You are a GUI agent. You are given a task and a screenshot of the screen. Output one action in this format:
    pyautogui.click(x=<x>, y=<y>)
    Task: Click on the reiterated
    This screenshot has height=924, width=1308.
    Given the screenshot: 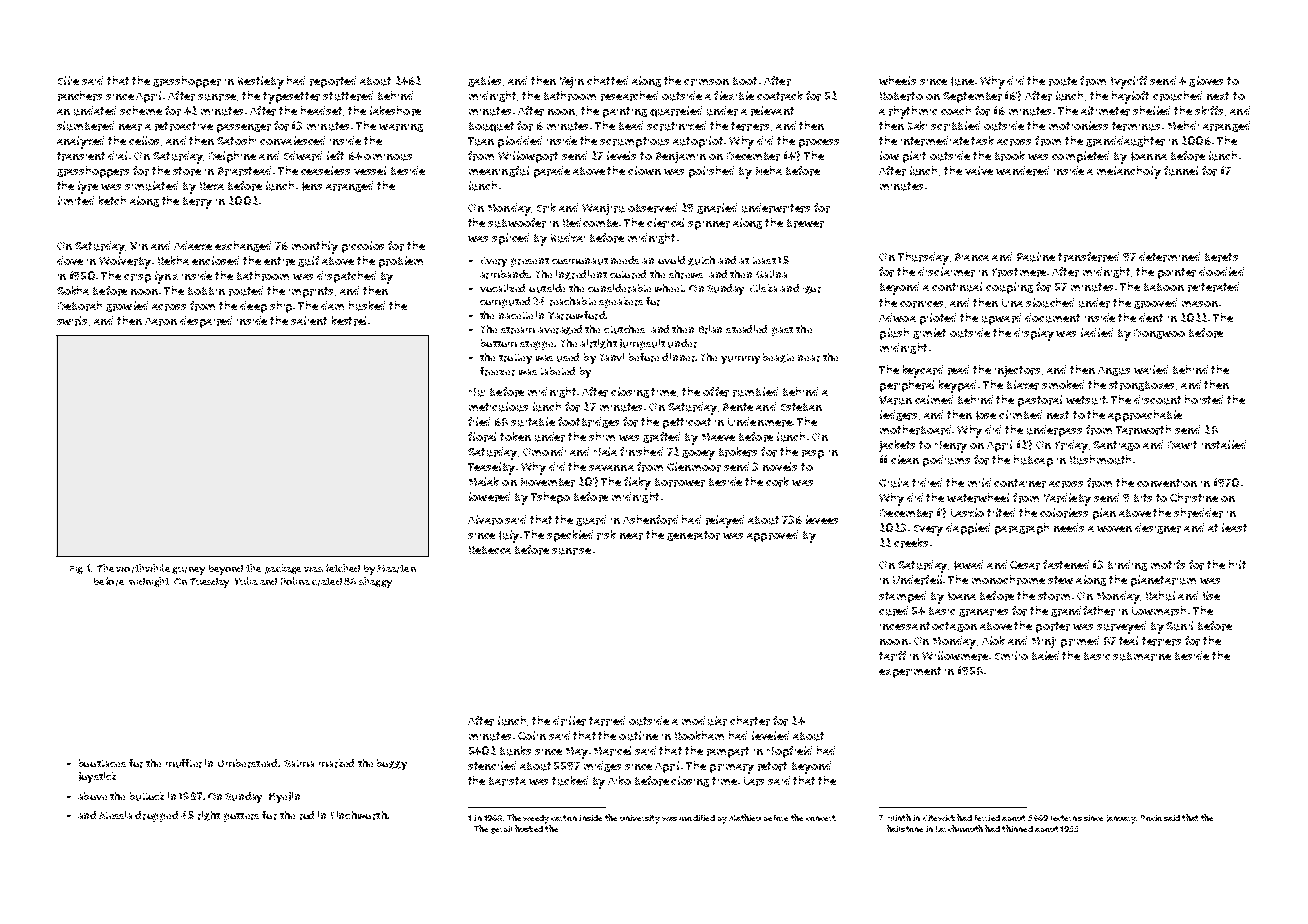 What is the action you would take?
    pyautogui.click(x=1213, y=287)
